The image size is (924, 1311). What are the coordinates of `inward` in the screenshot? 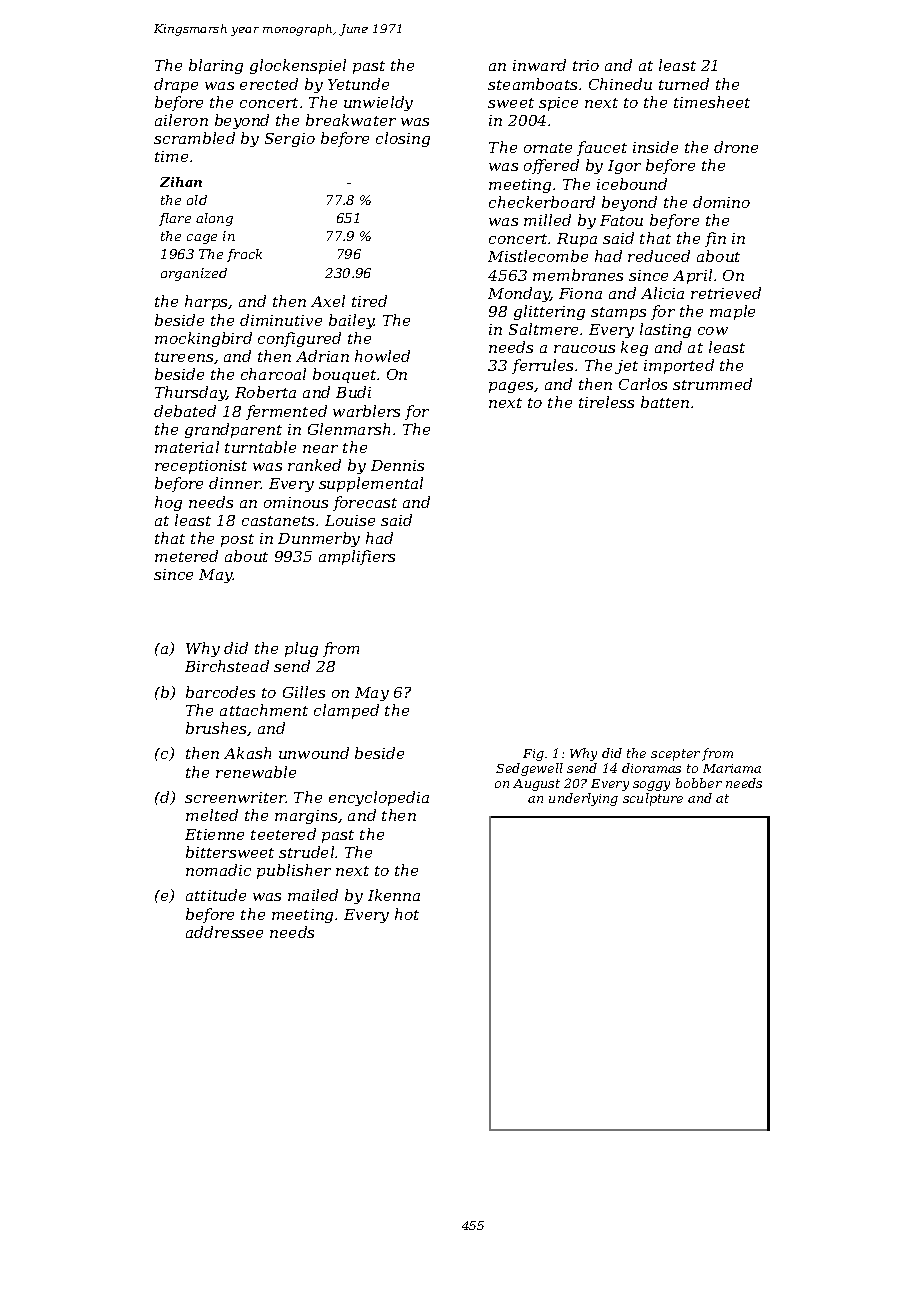 It's located at (539, 65).
